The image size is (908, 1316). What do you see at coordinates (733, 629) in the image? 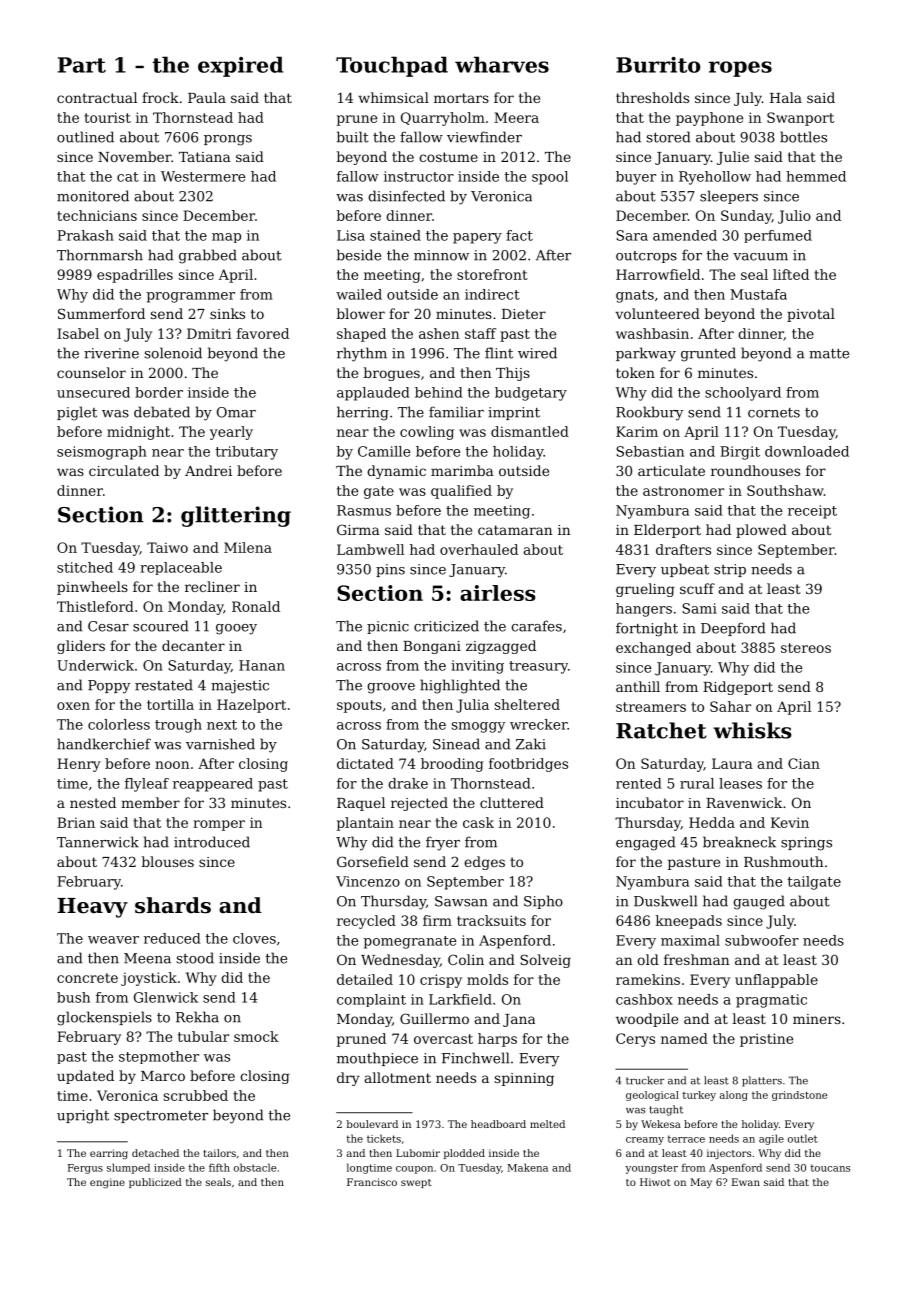
I see `Deepford` at bounding box center [733, 629].
